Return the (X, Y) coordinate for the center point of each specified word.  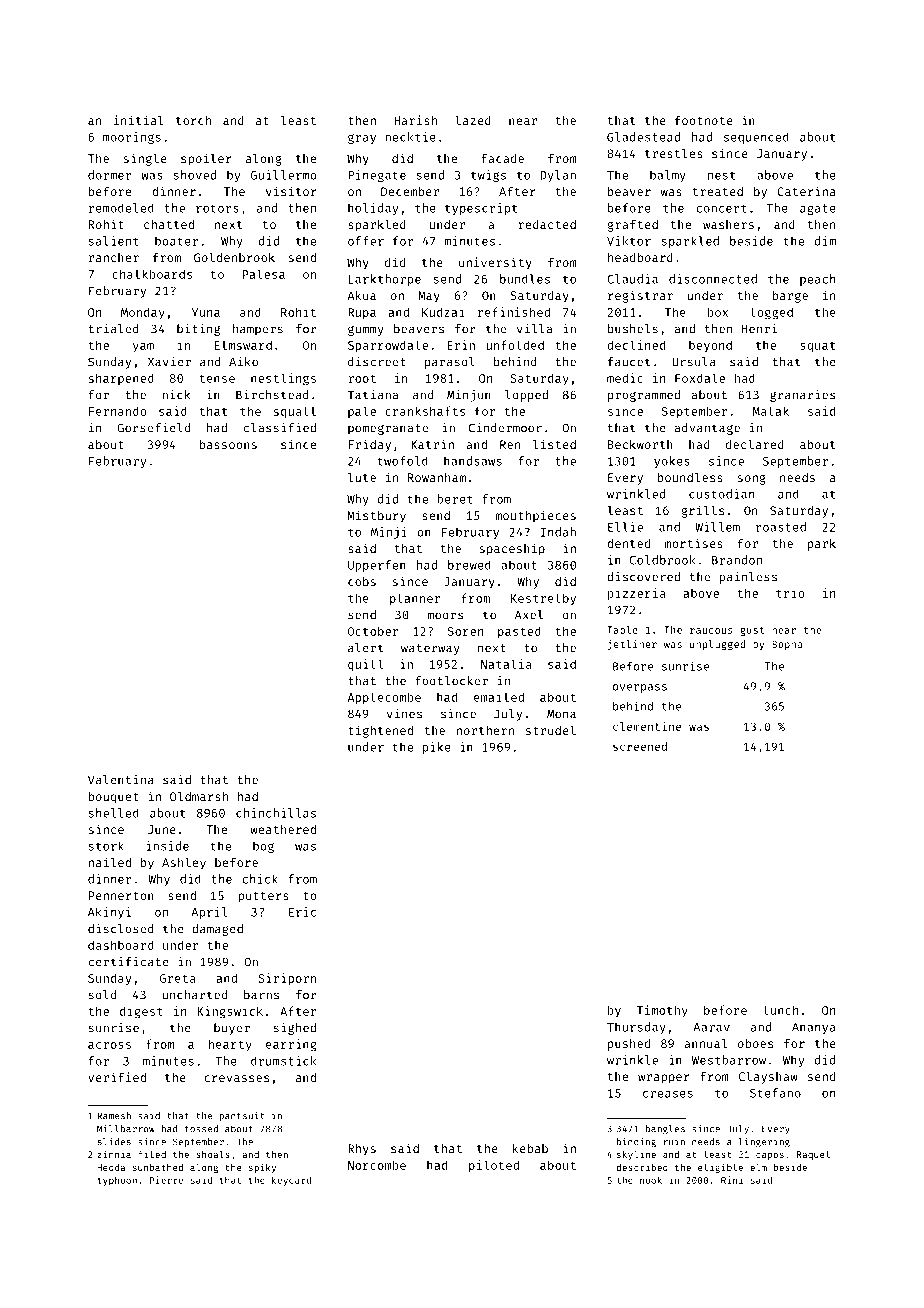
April (209, 913)
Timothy (662, 1011)
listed (554, 444)
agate (818, 209)
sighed (294, 1029)
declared (755, 444)
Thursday (636, 1028)
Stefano (775, 1093)
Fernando (118, 411)
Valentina (121, 780)
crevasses (236, 1078)
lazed (473, 120)
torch (193, 120)
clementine (647, 726)
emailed (499, 697)
